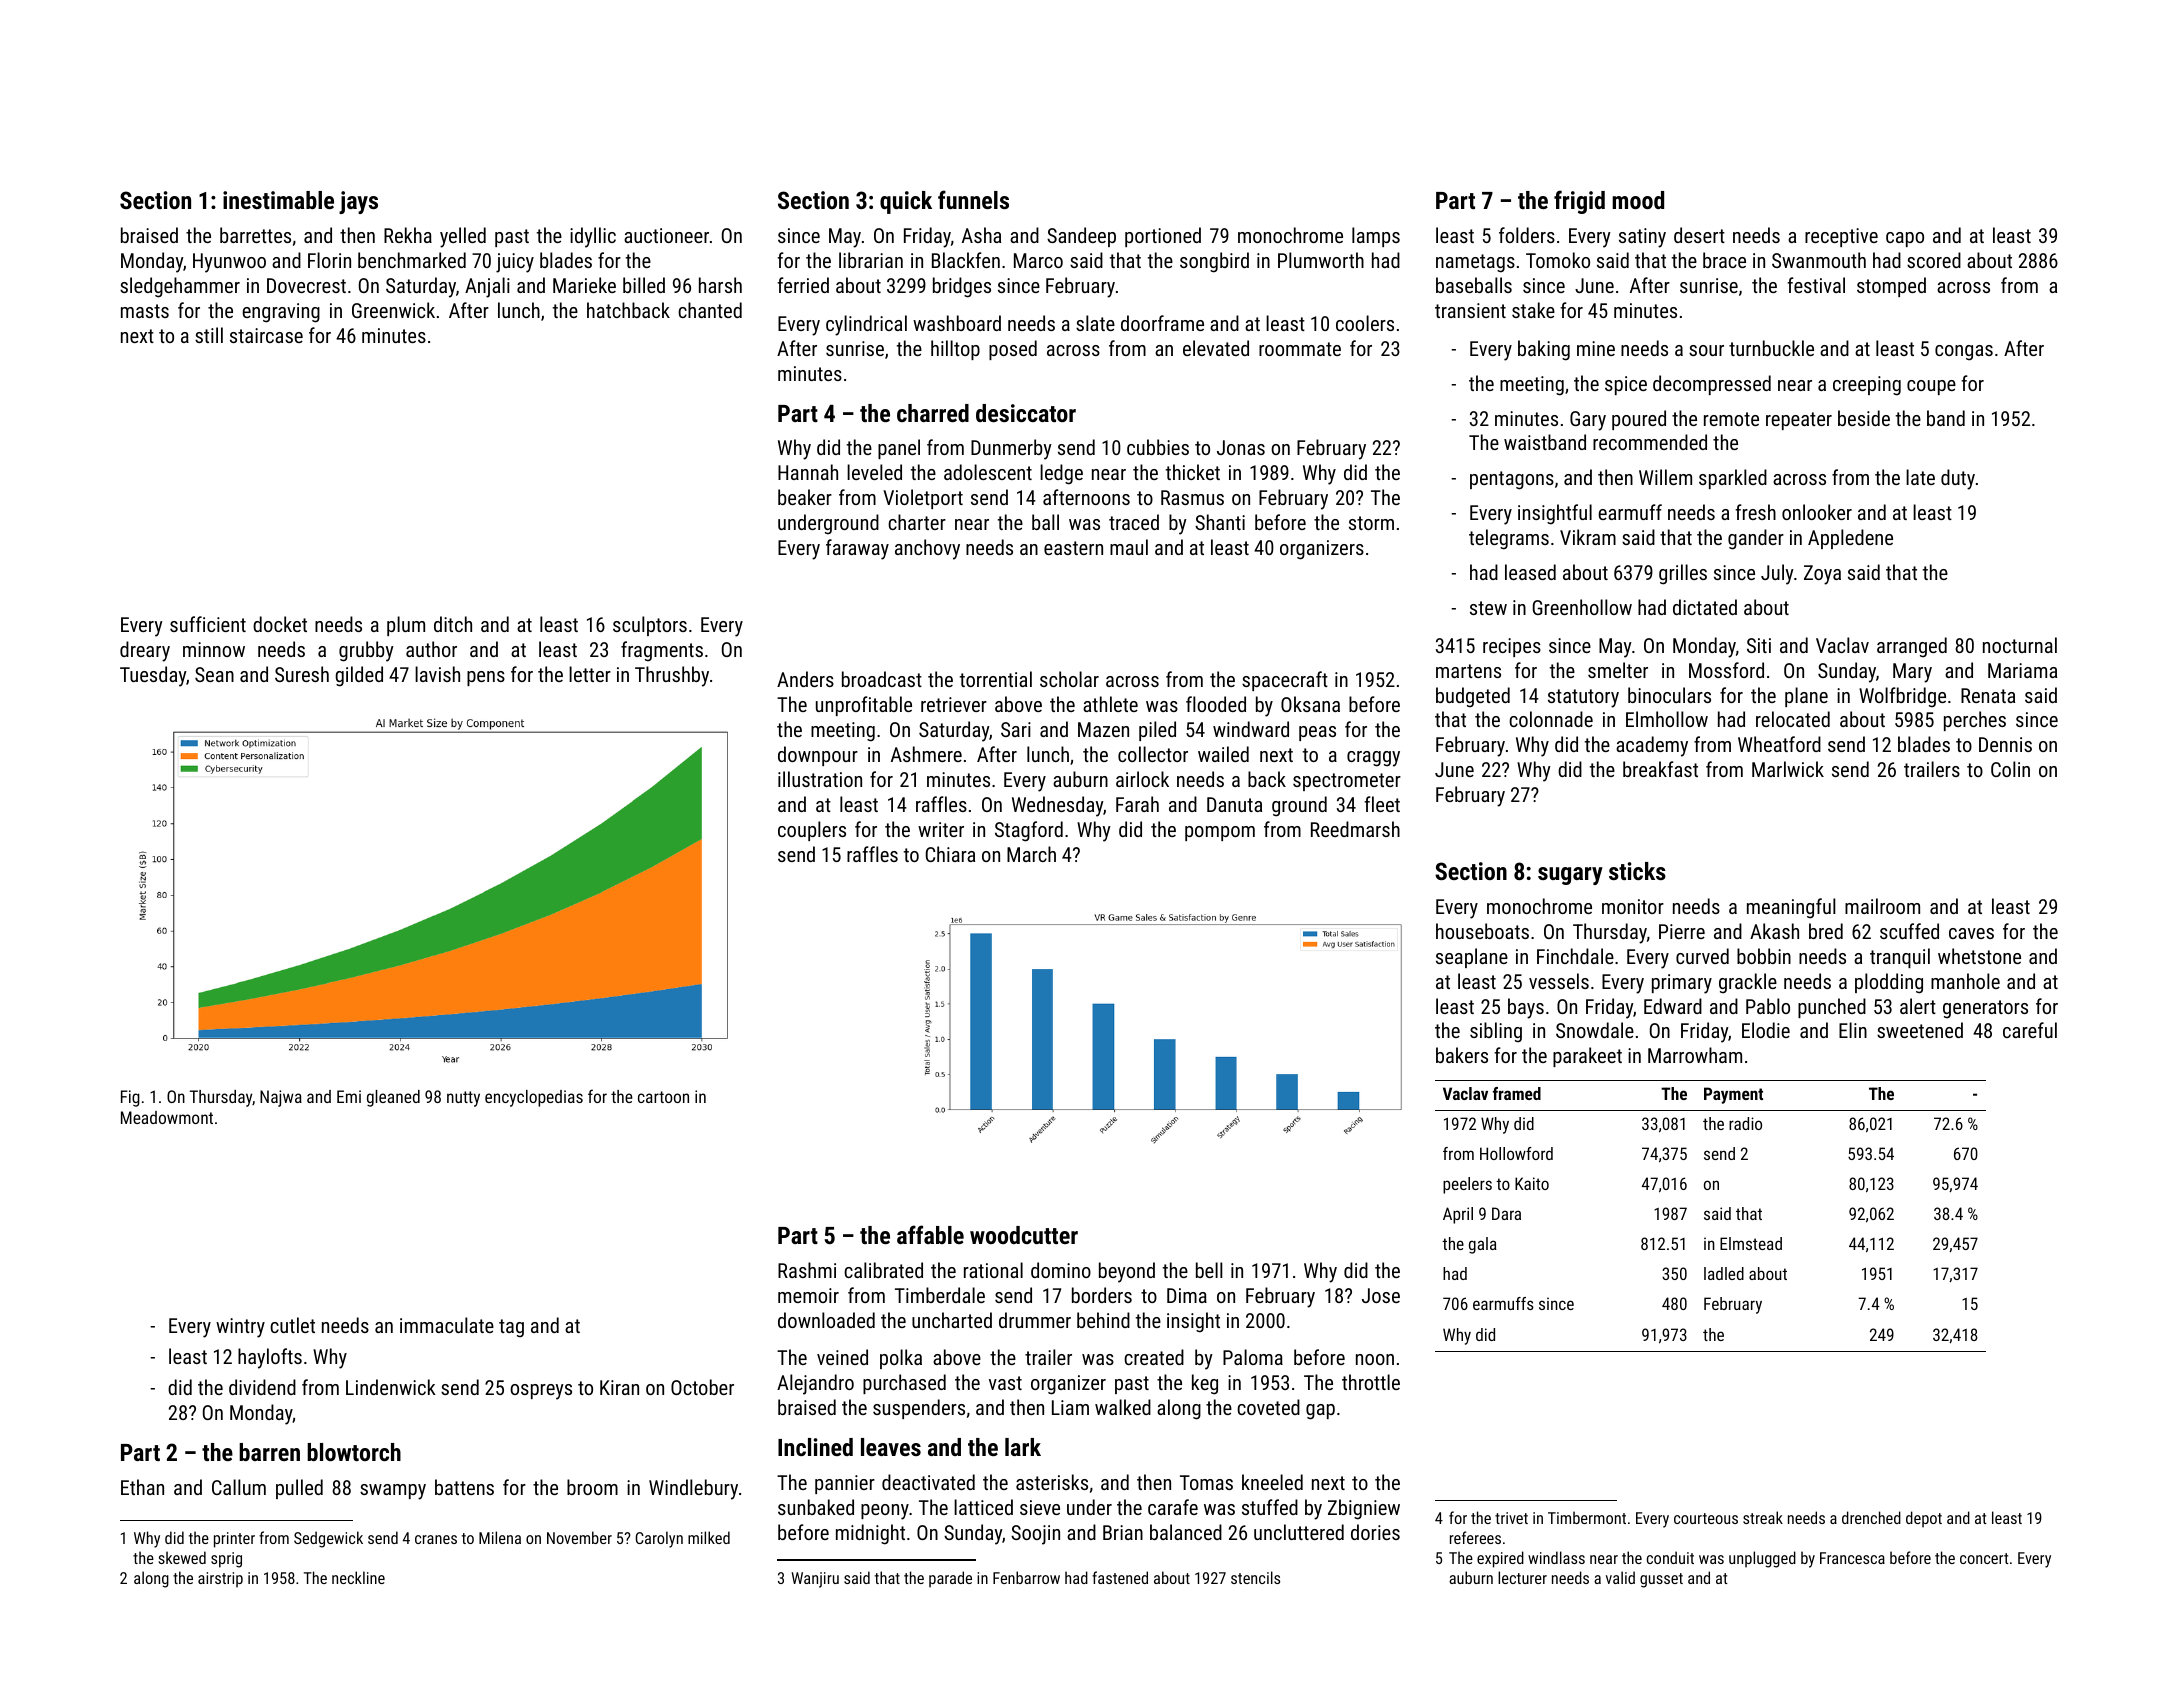  I want to click on Chiara, so click(950, 854).
